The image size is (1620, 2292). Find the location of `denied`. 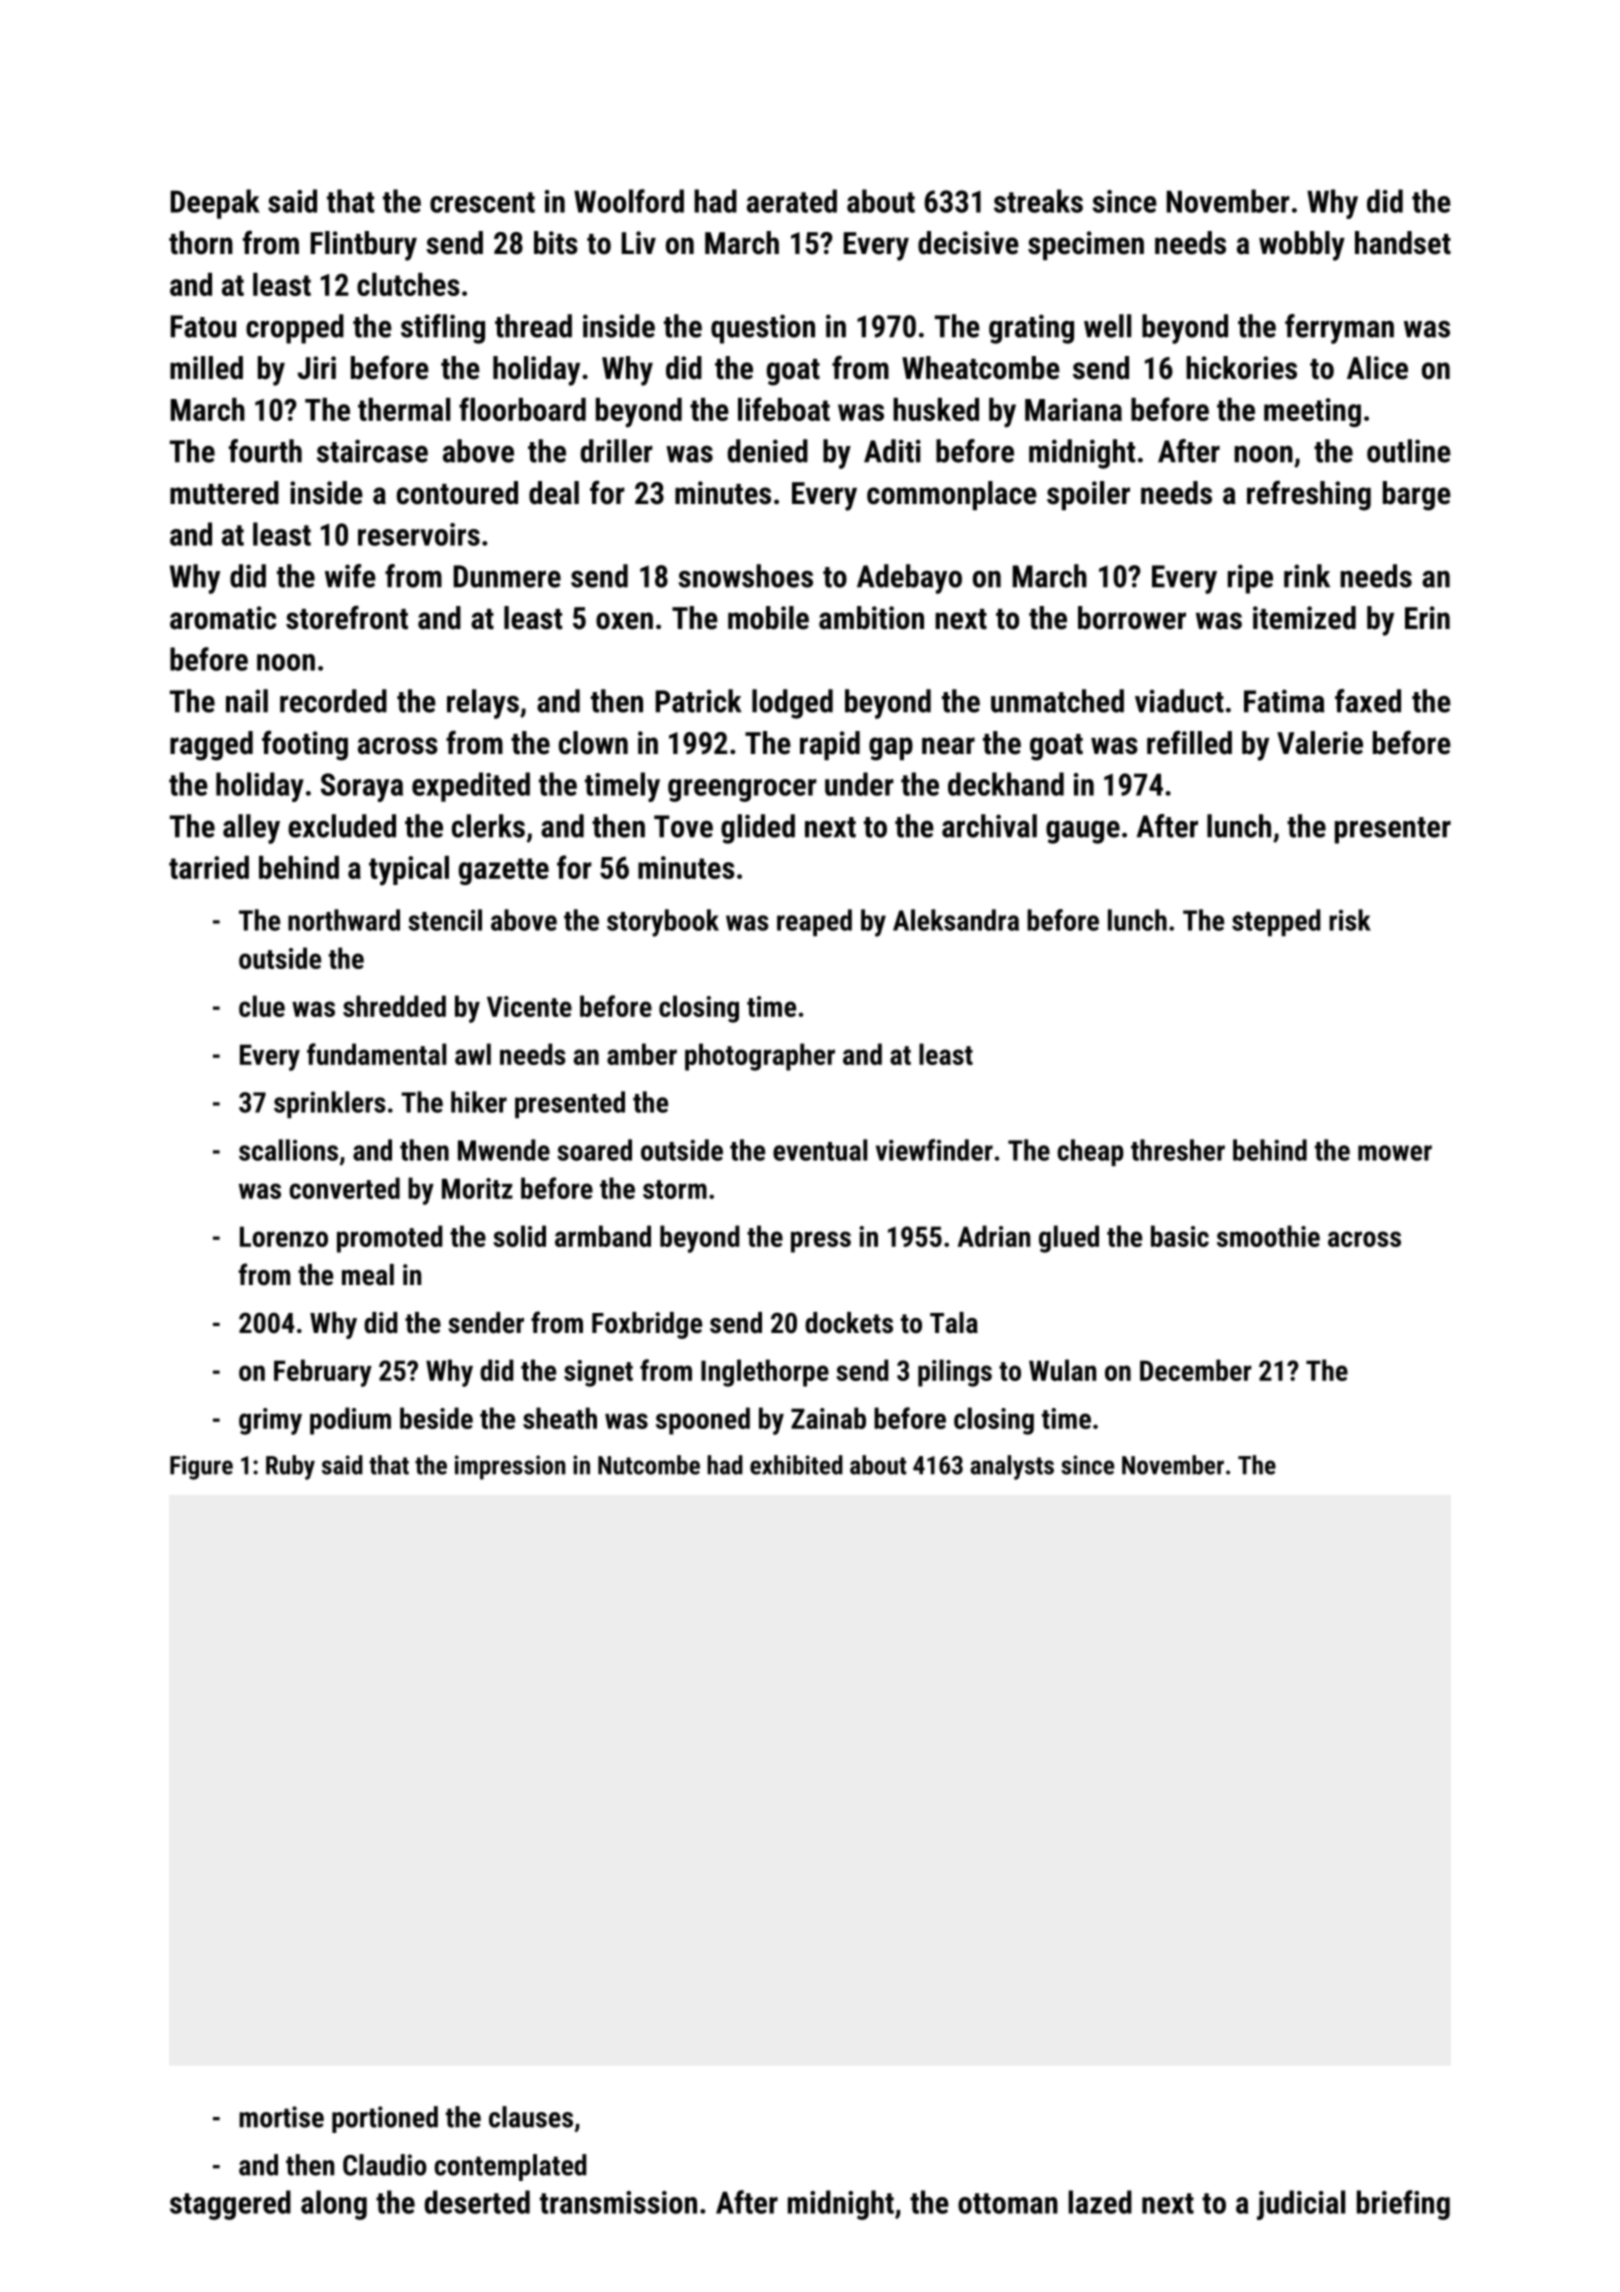

denied is located at coordinates (767, 451).
